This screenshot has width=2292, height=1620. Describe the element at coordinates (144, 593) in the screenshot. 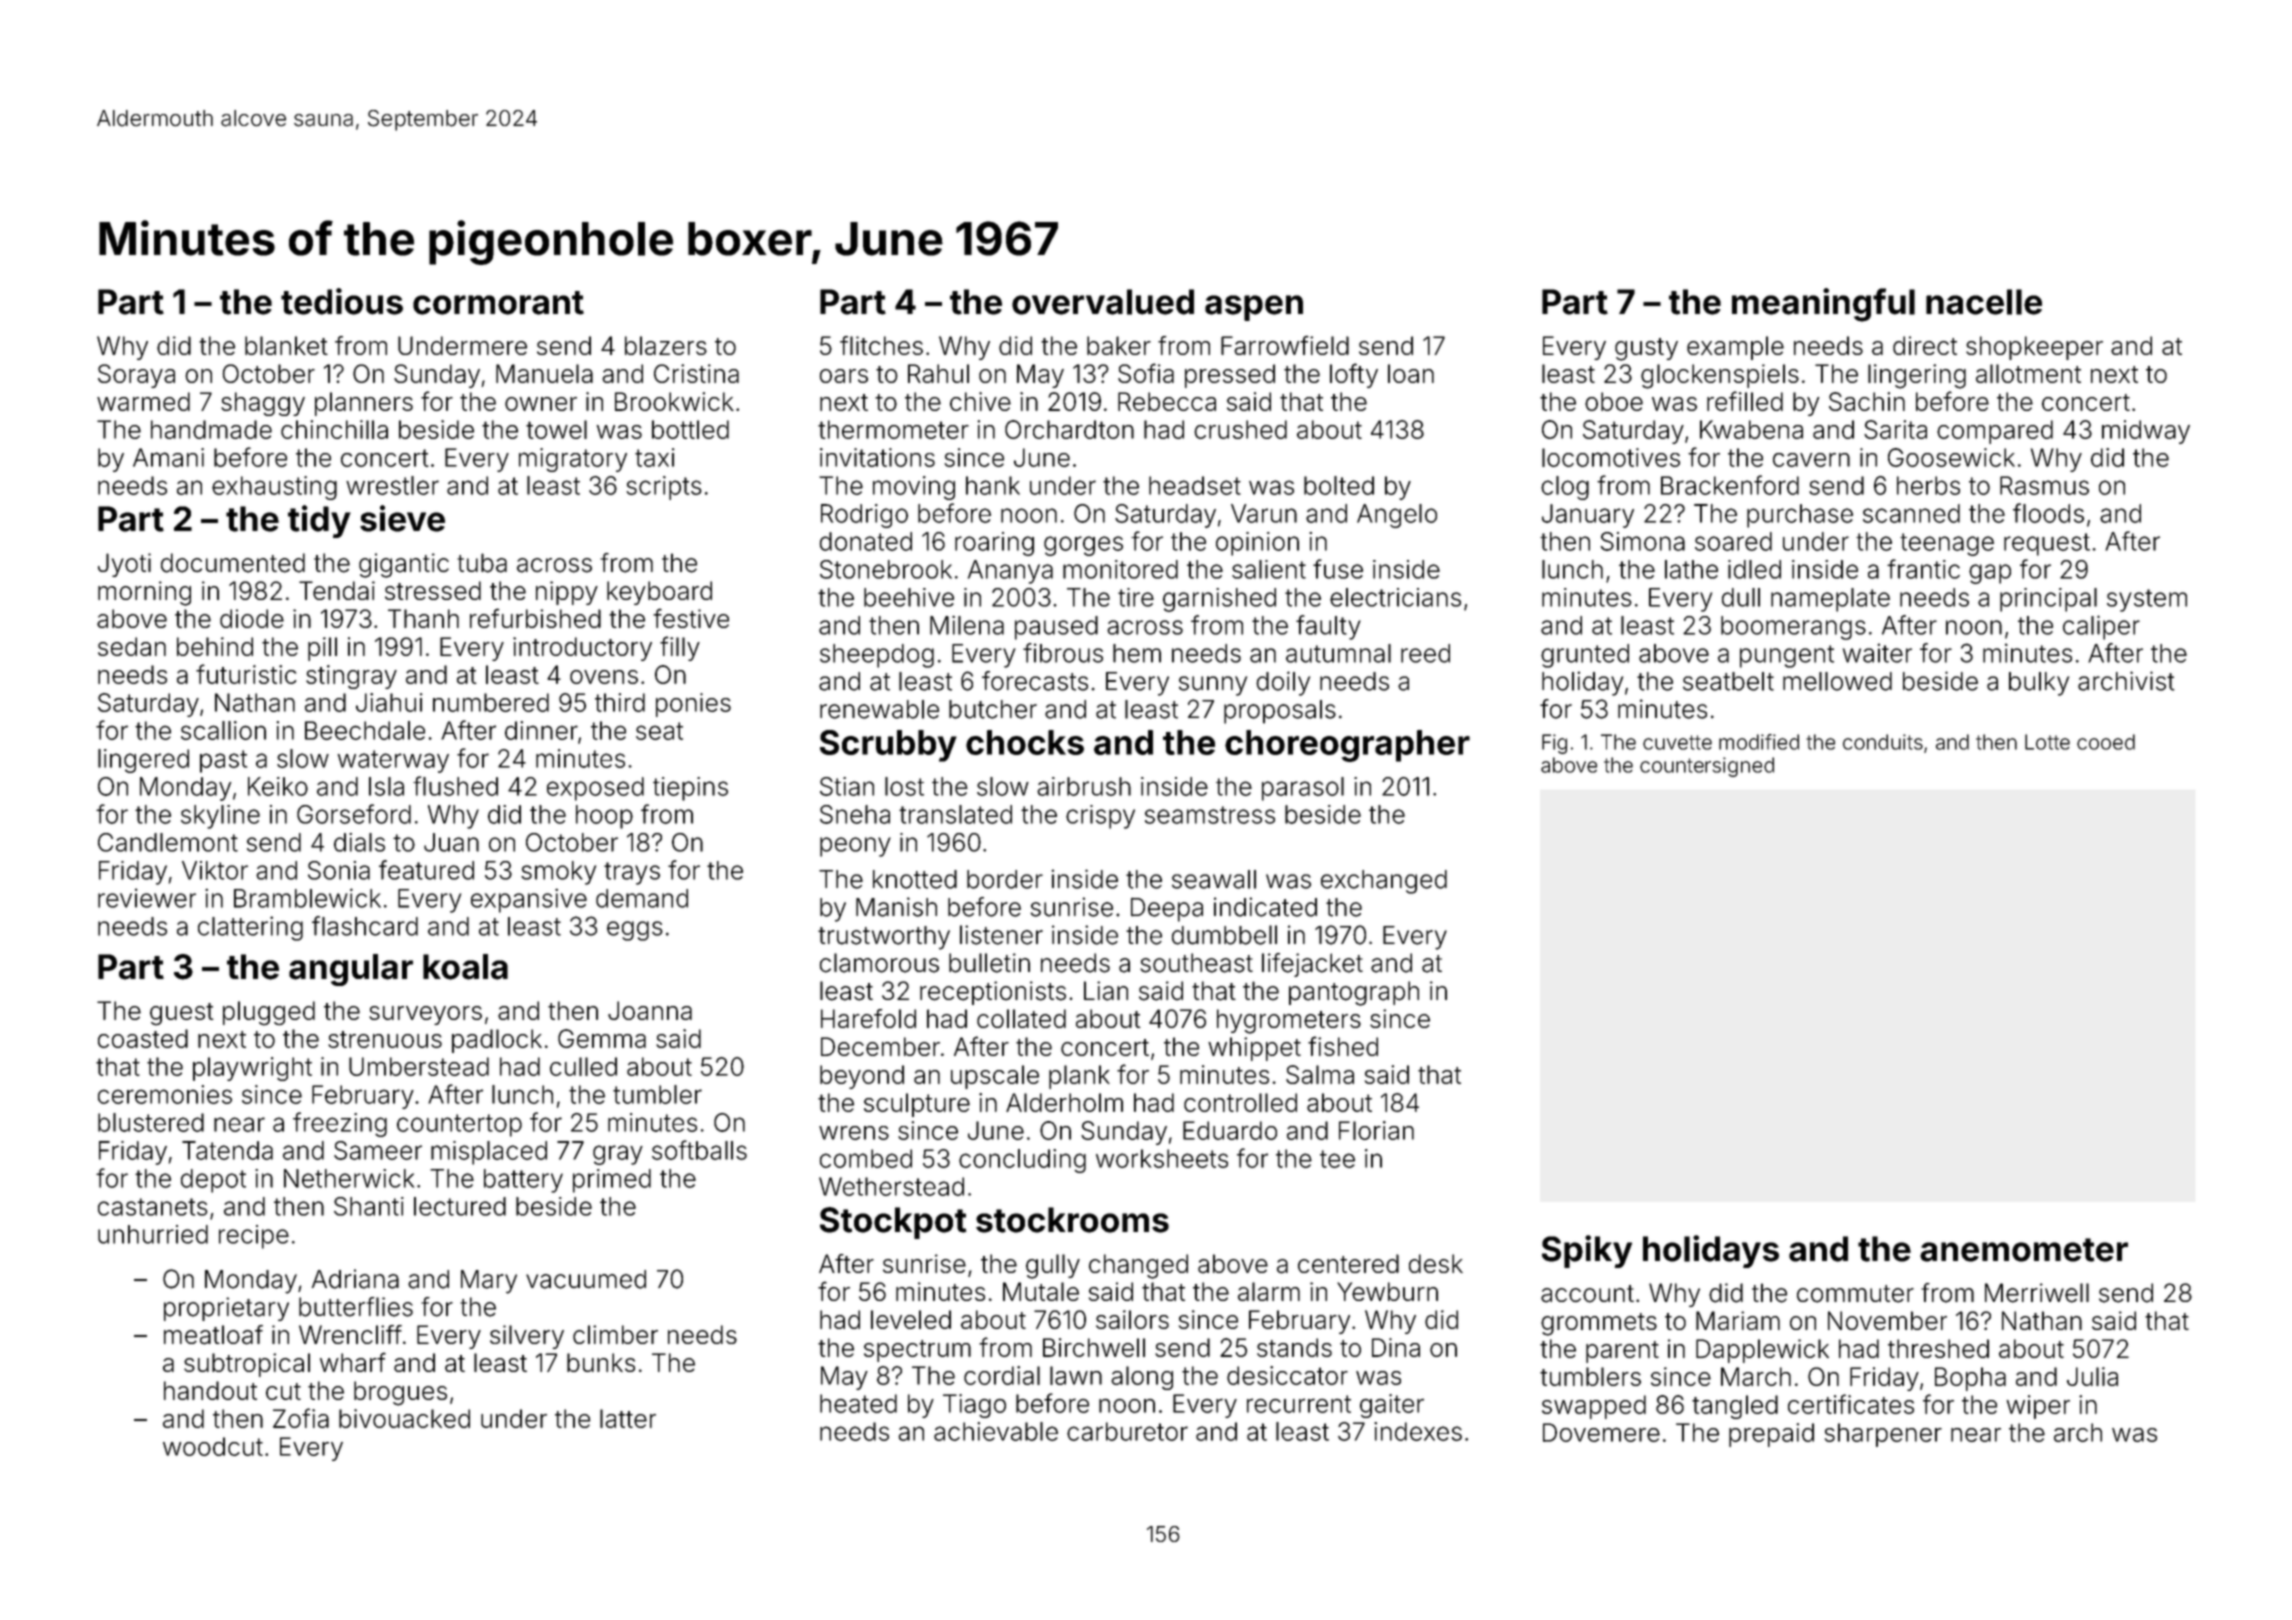

I see `morning` at that location.
